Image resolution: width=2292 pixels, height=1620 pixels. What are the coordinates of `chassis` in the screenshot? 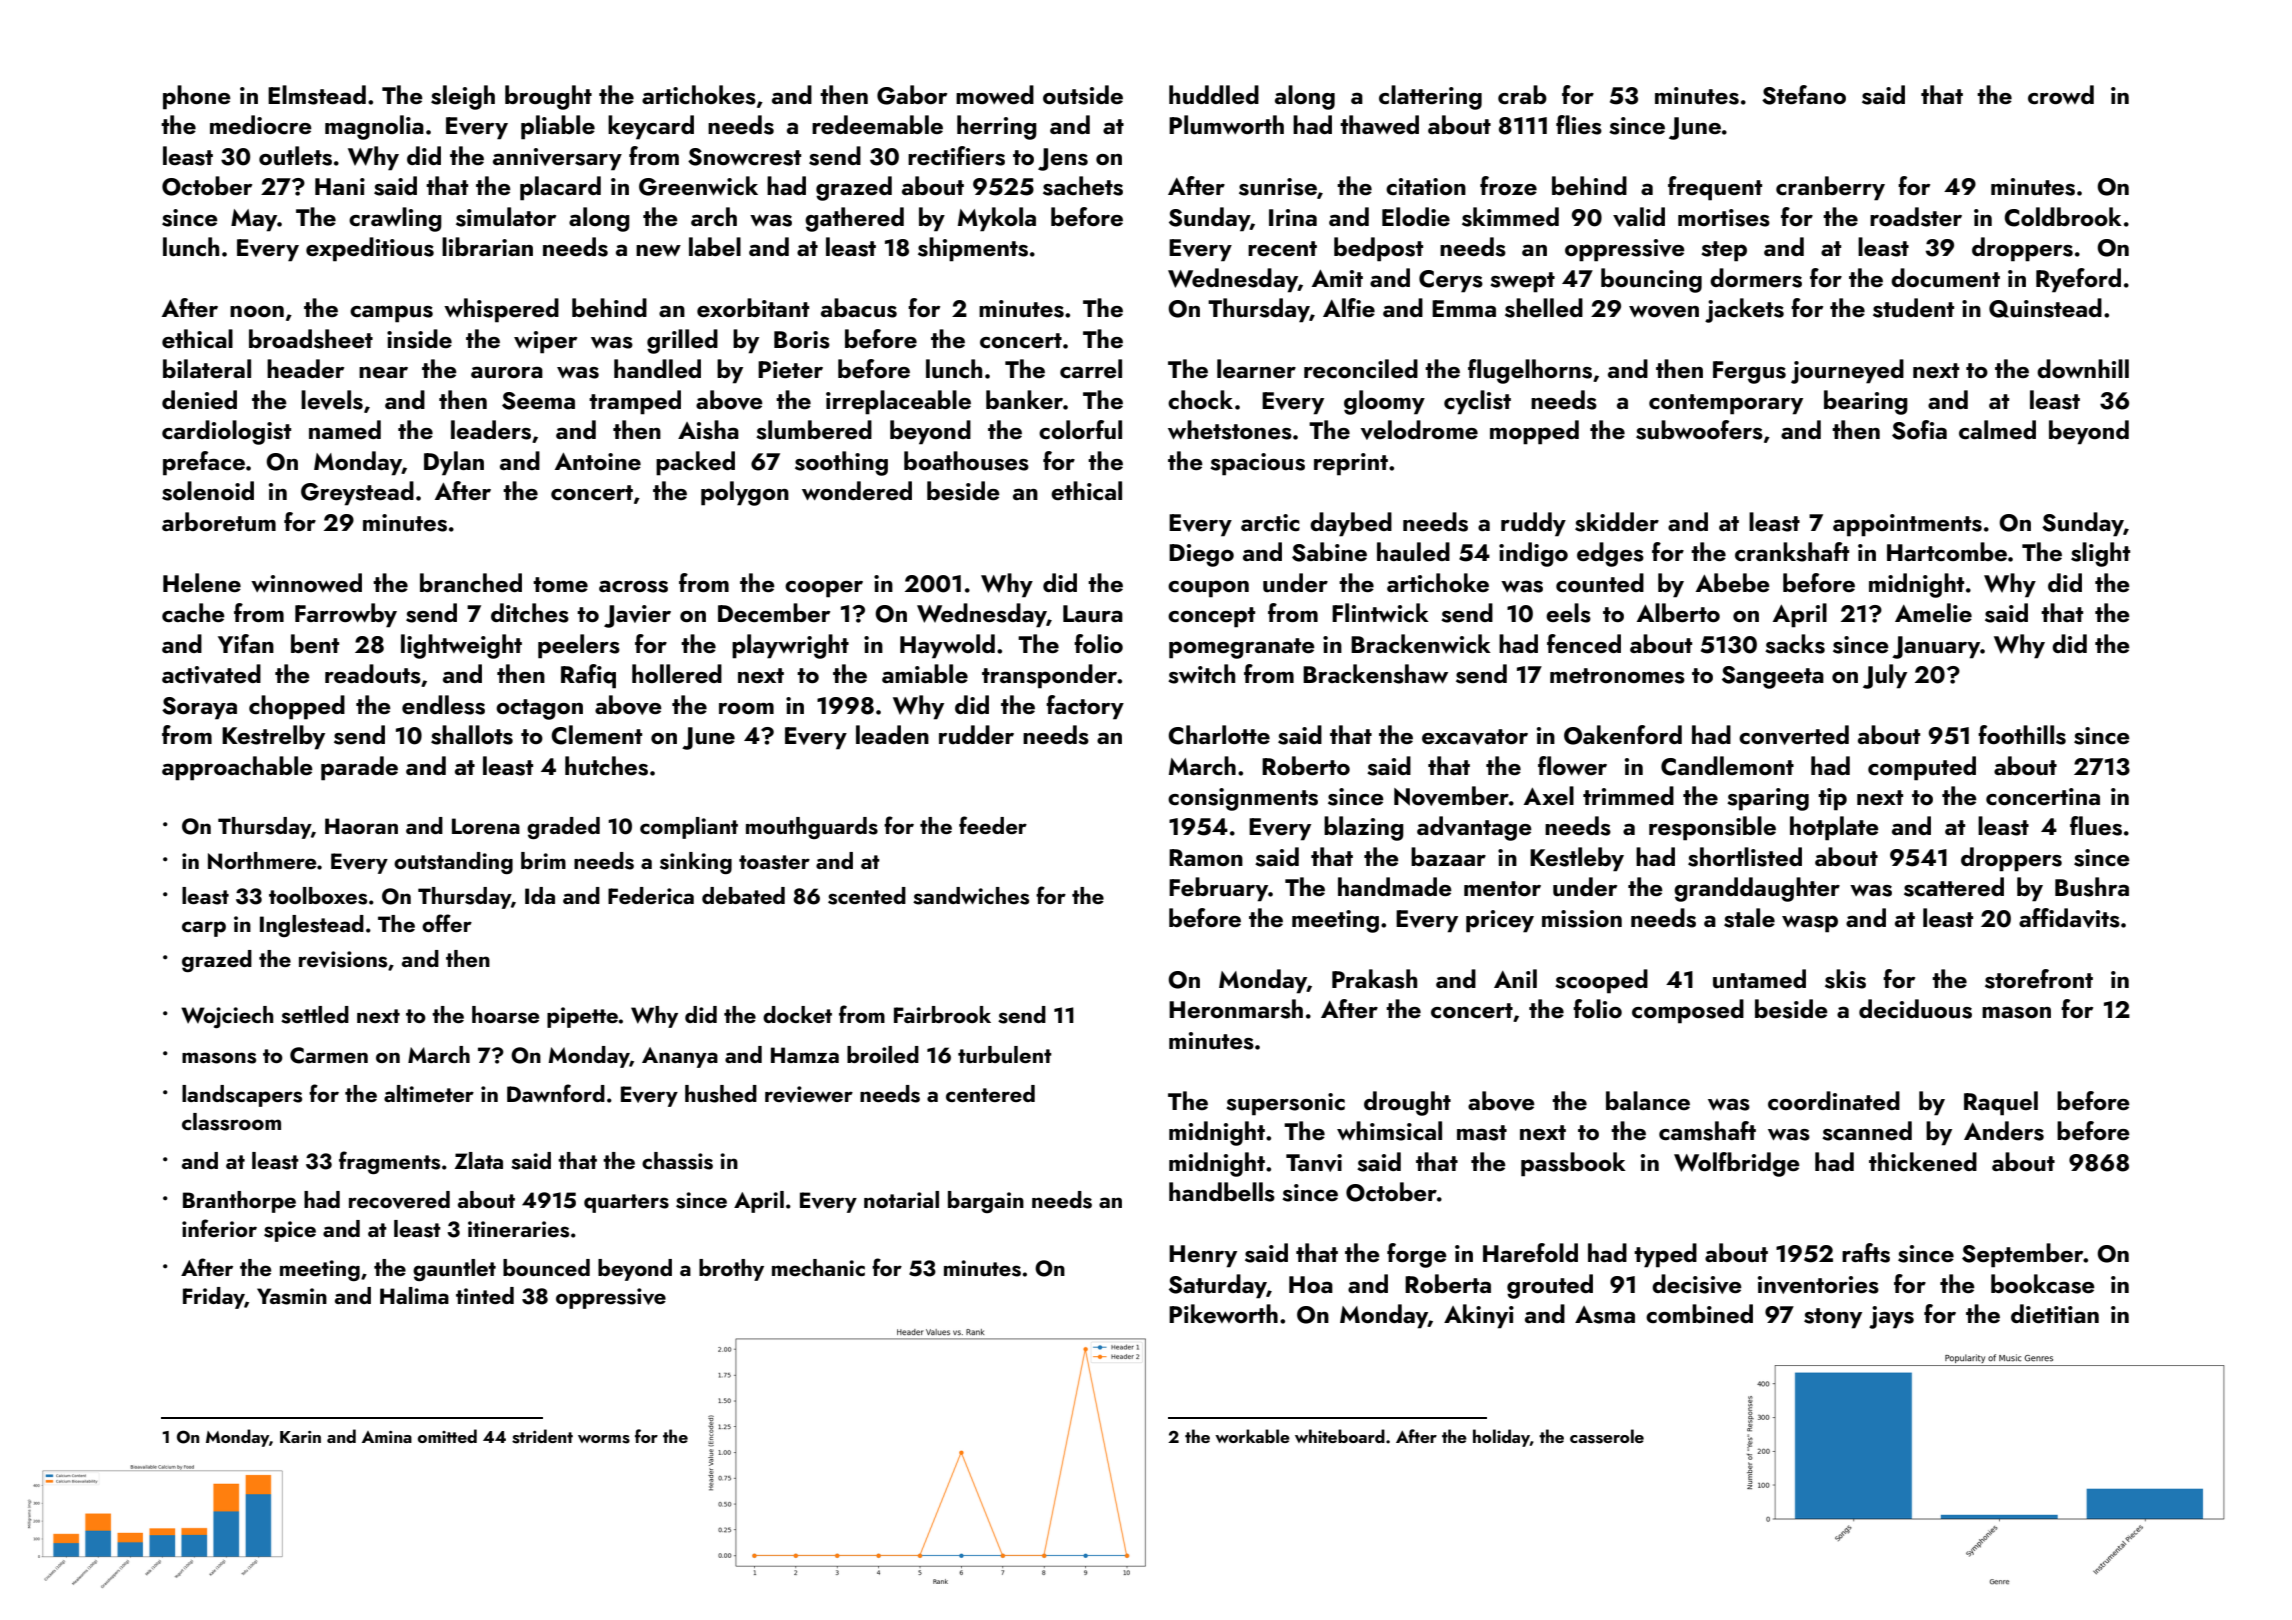 It's located at (677, 1161).
